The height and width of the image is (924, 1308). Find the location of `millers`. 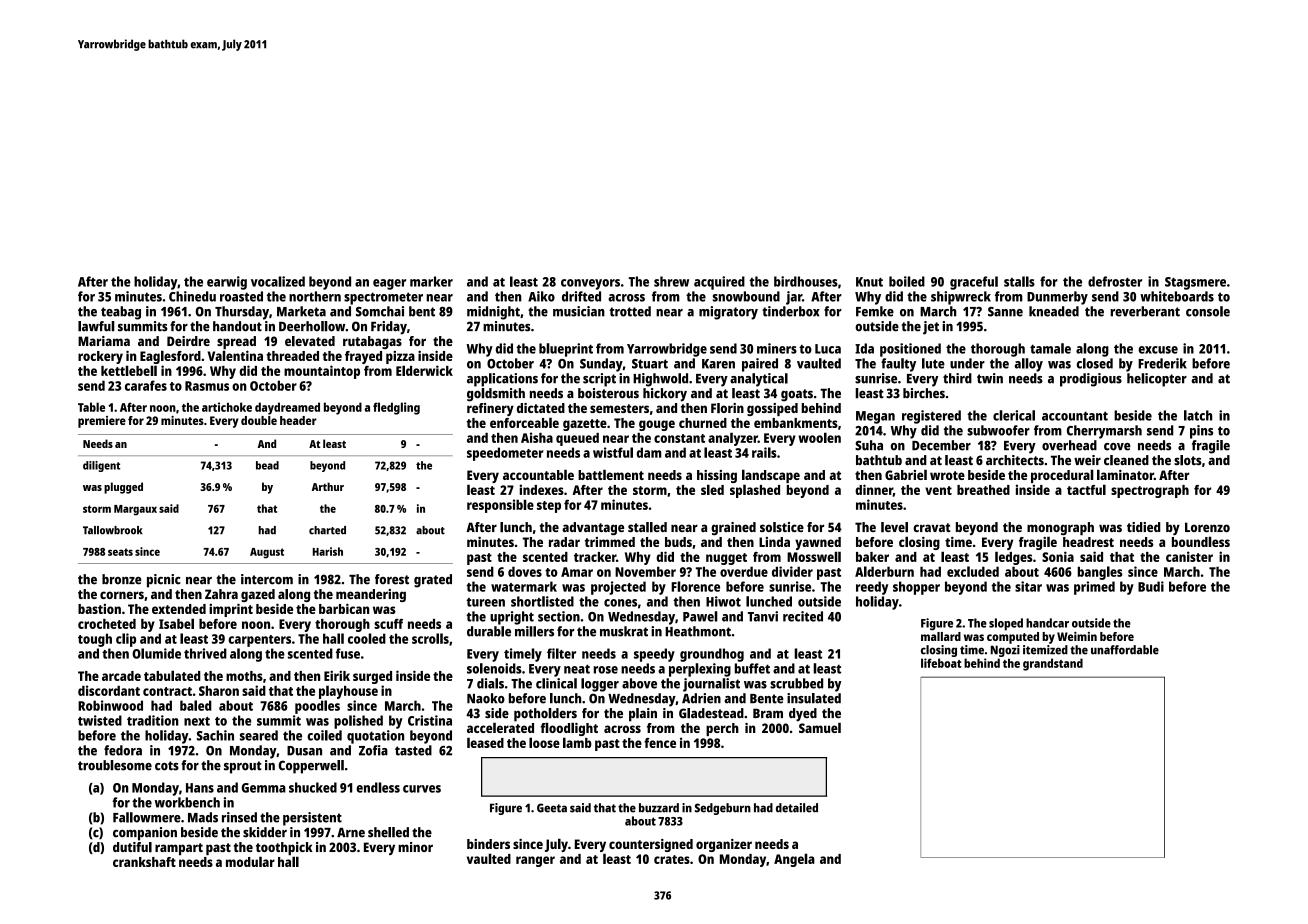

millers is located at coordinates (534, 631).
